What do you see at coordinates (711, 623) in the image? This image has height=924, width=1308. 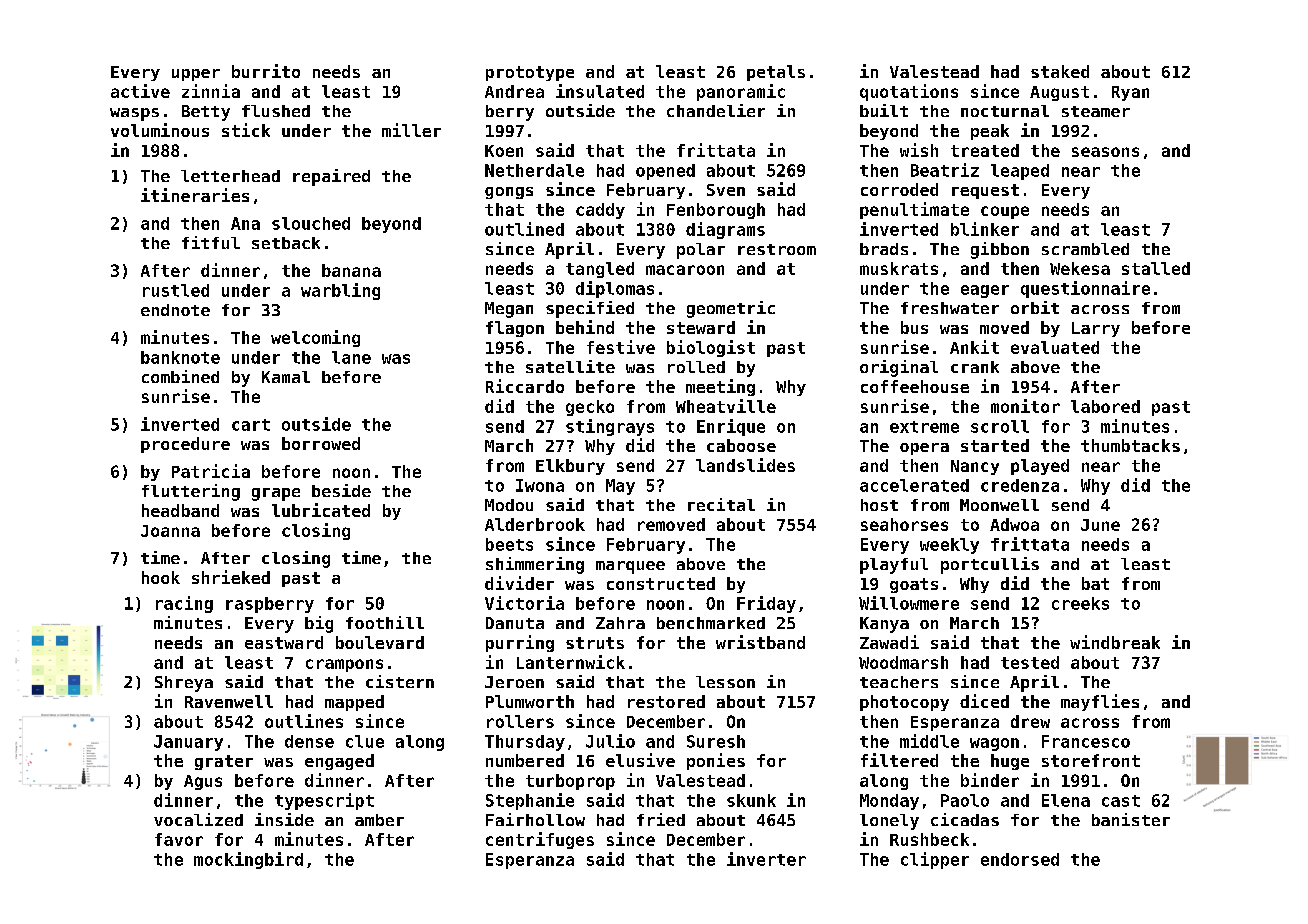 I see `benchmarked` at bounding box center [711, 623].
